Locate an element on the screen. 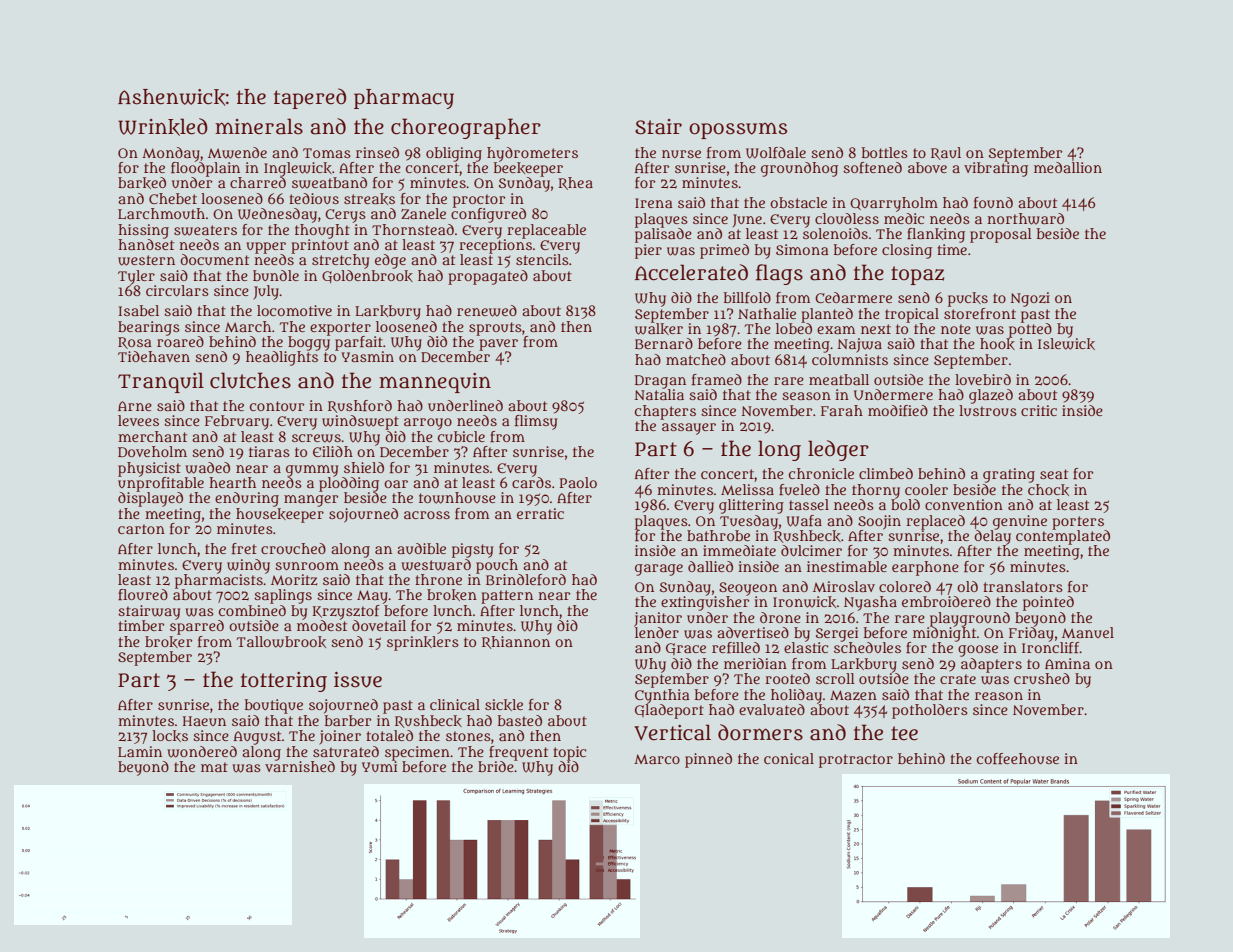 The height and width of the screenshot is (952, 1233). Lamin is located at coordinates (140, 751).
